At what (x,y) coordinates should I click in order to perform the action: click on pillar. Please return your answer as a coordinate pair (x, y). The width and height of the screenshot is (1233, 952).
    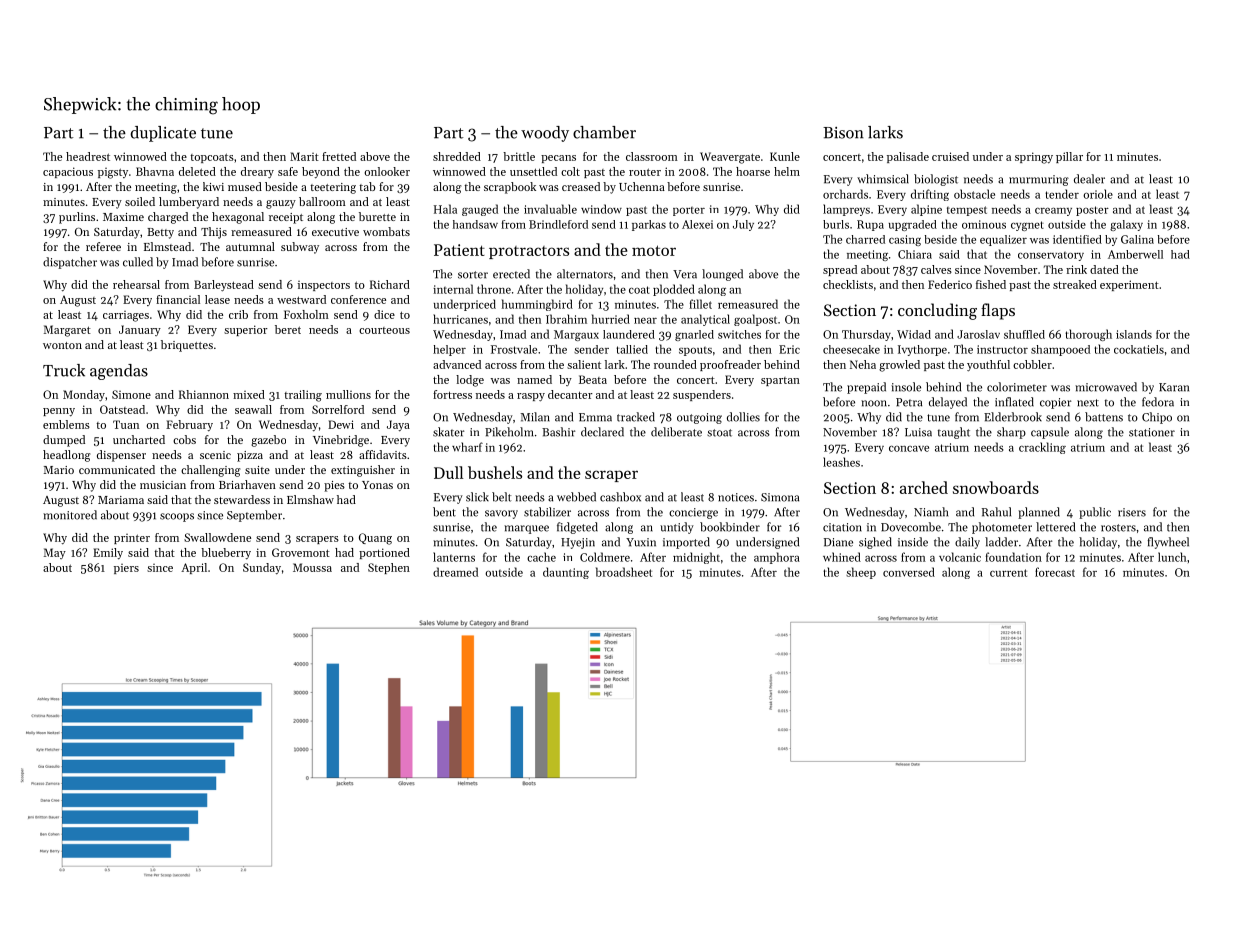
    Looking at the image, I should click on (1069, 157).
